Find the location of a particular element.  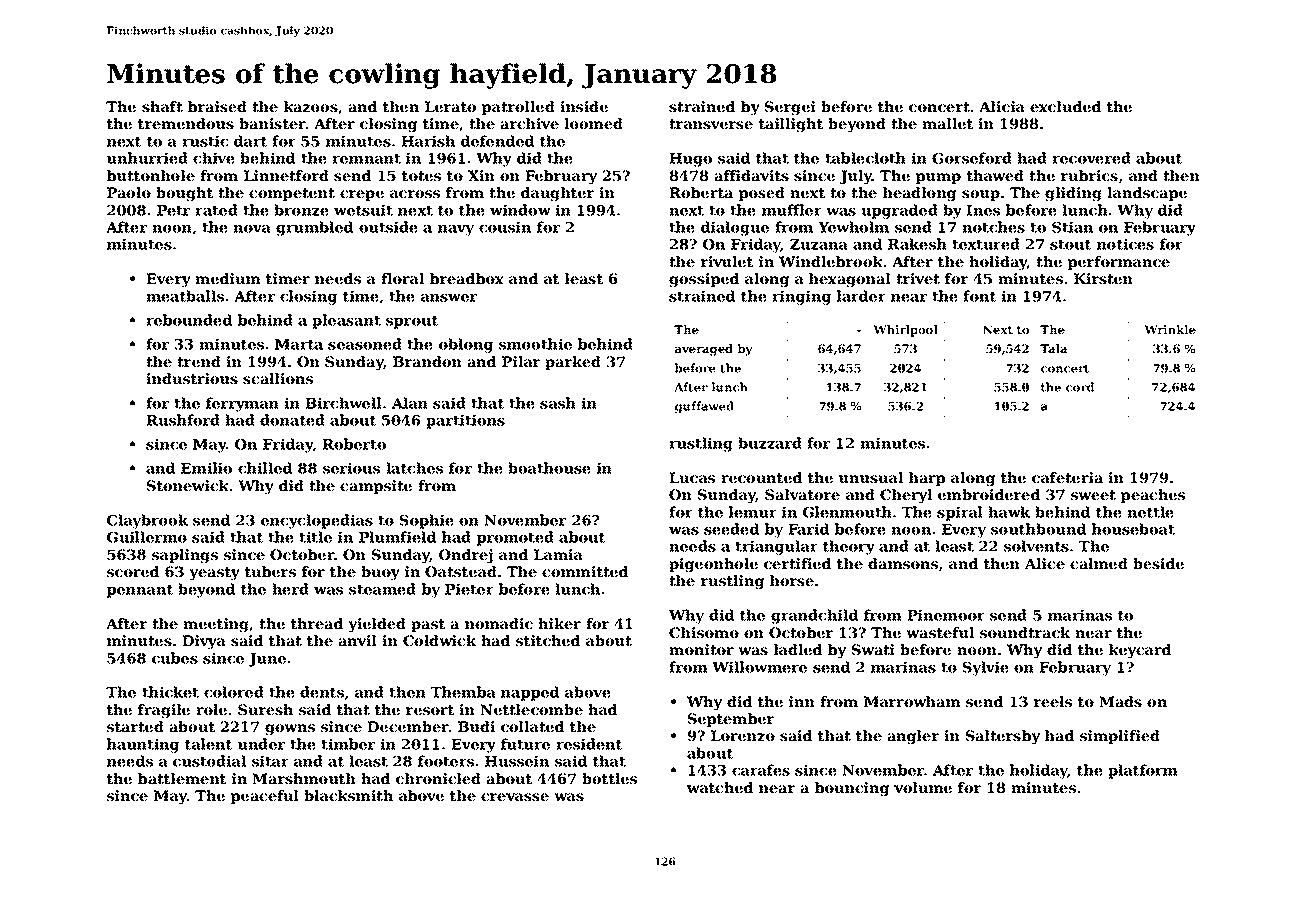

inside is located at coordinates (584, 106).
